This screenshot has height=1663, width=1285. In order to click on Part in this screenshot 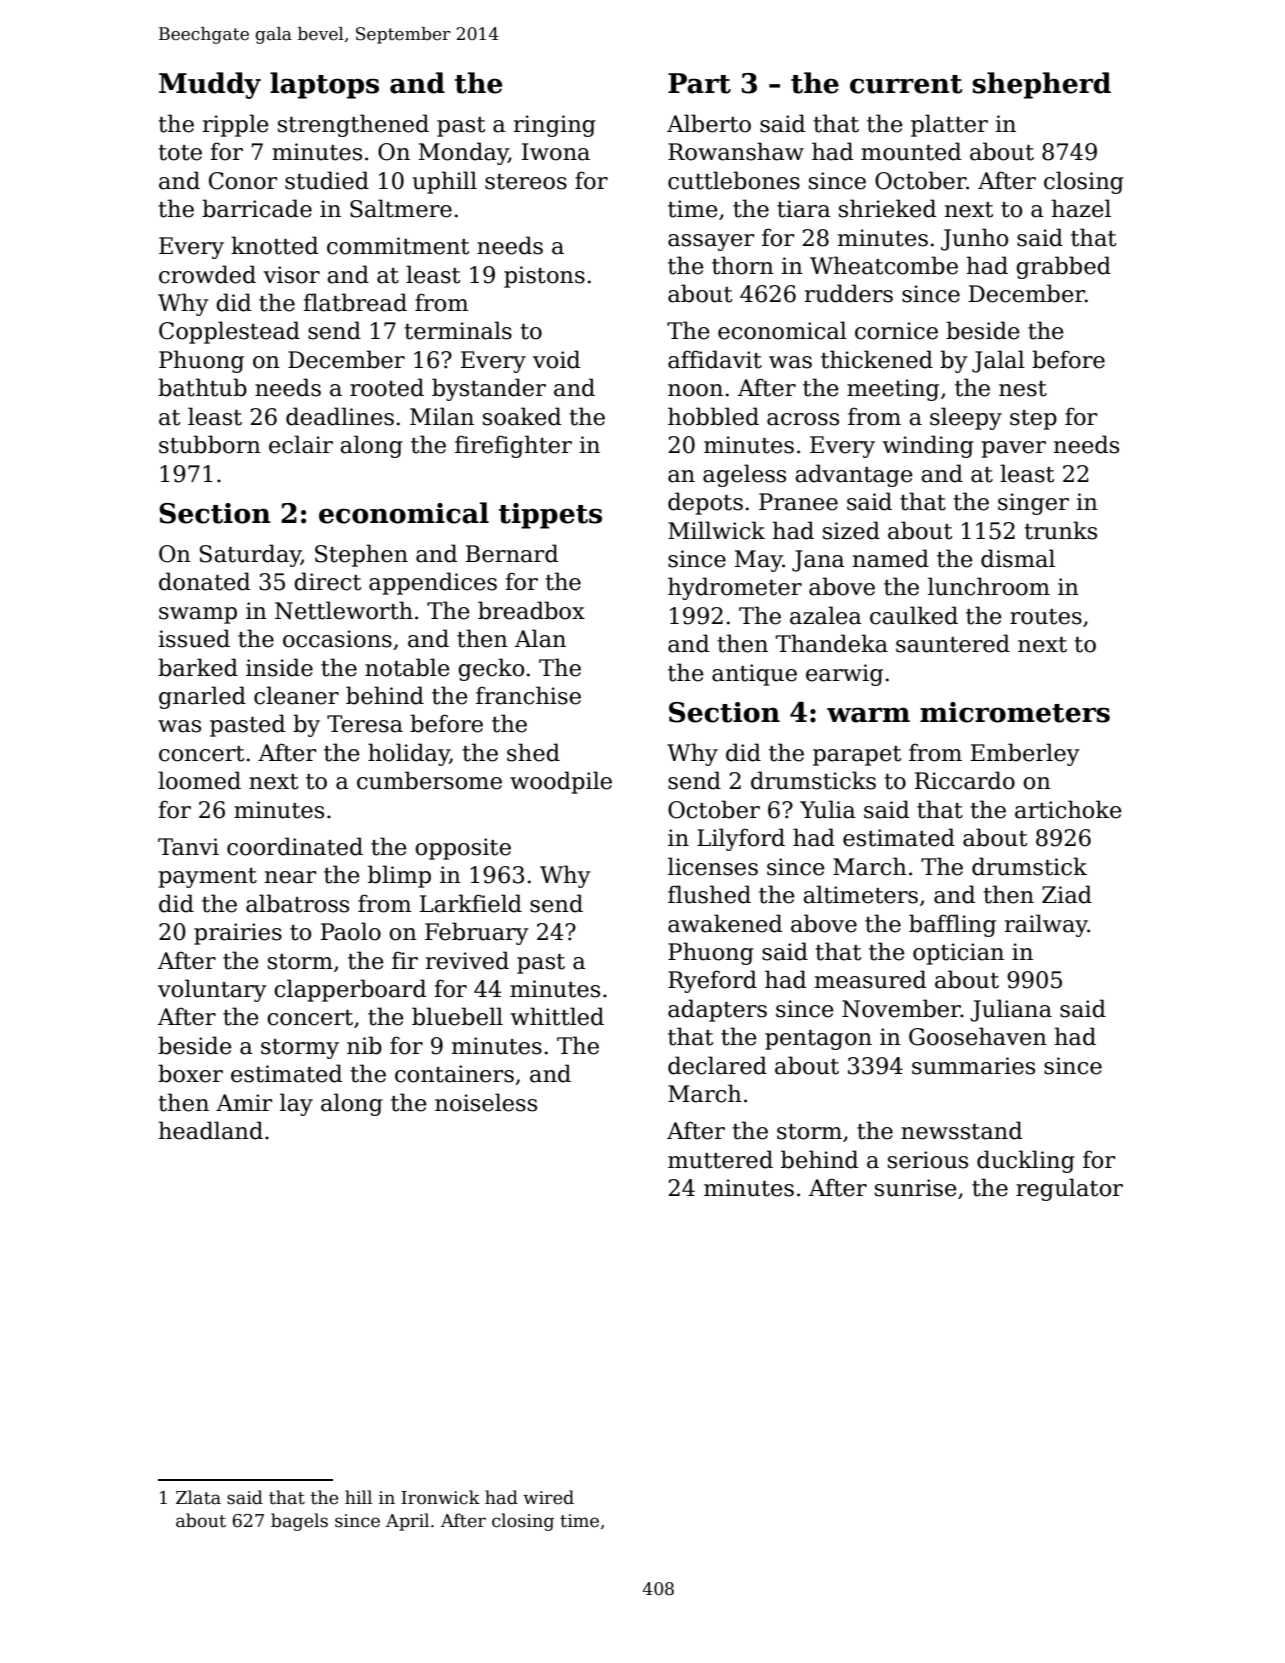, I will do `click(699, 83)`.
